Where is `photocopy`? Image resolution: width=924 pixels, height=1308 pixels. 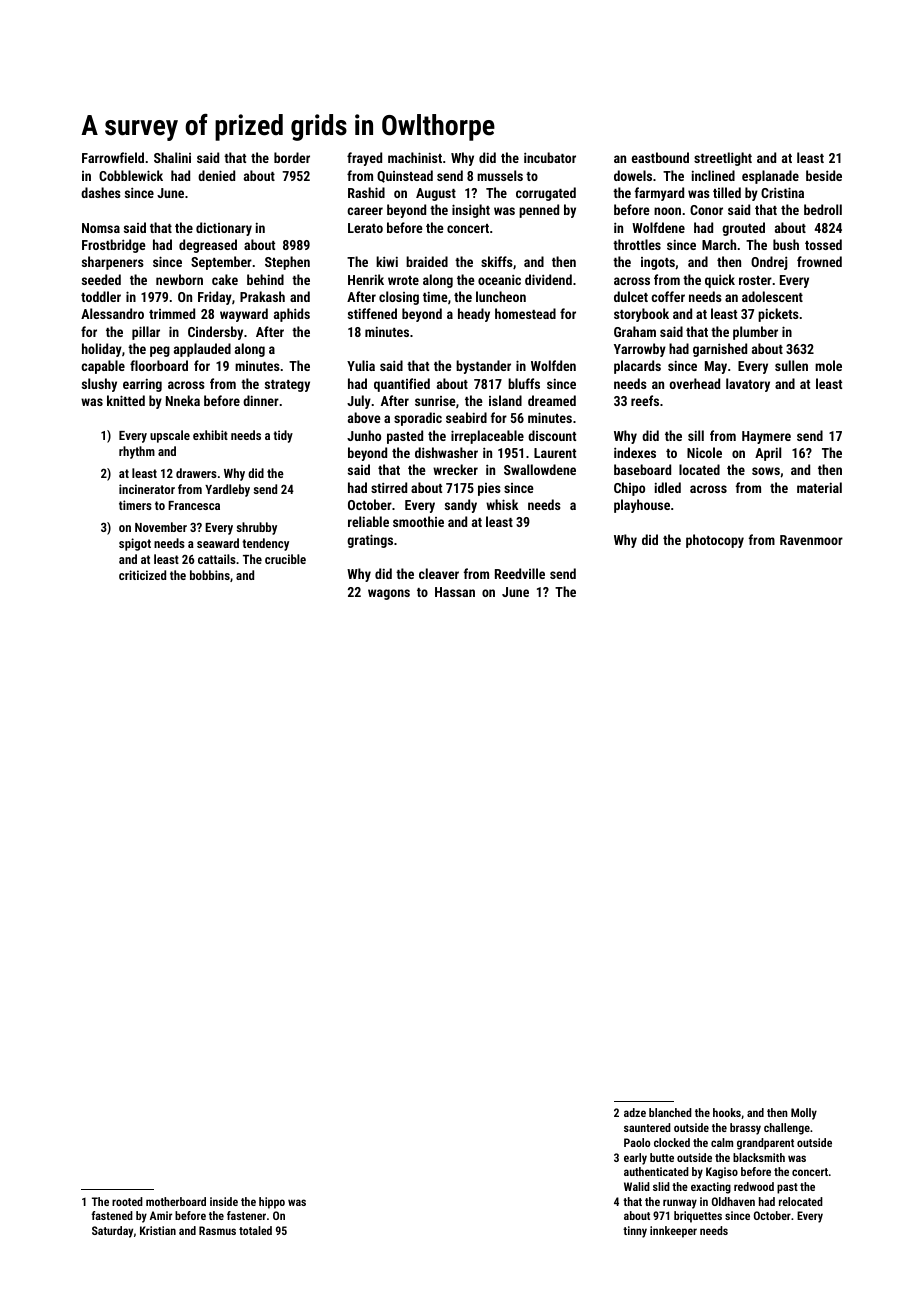
photocopy is located at coordinates (715, 541).
